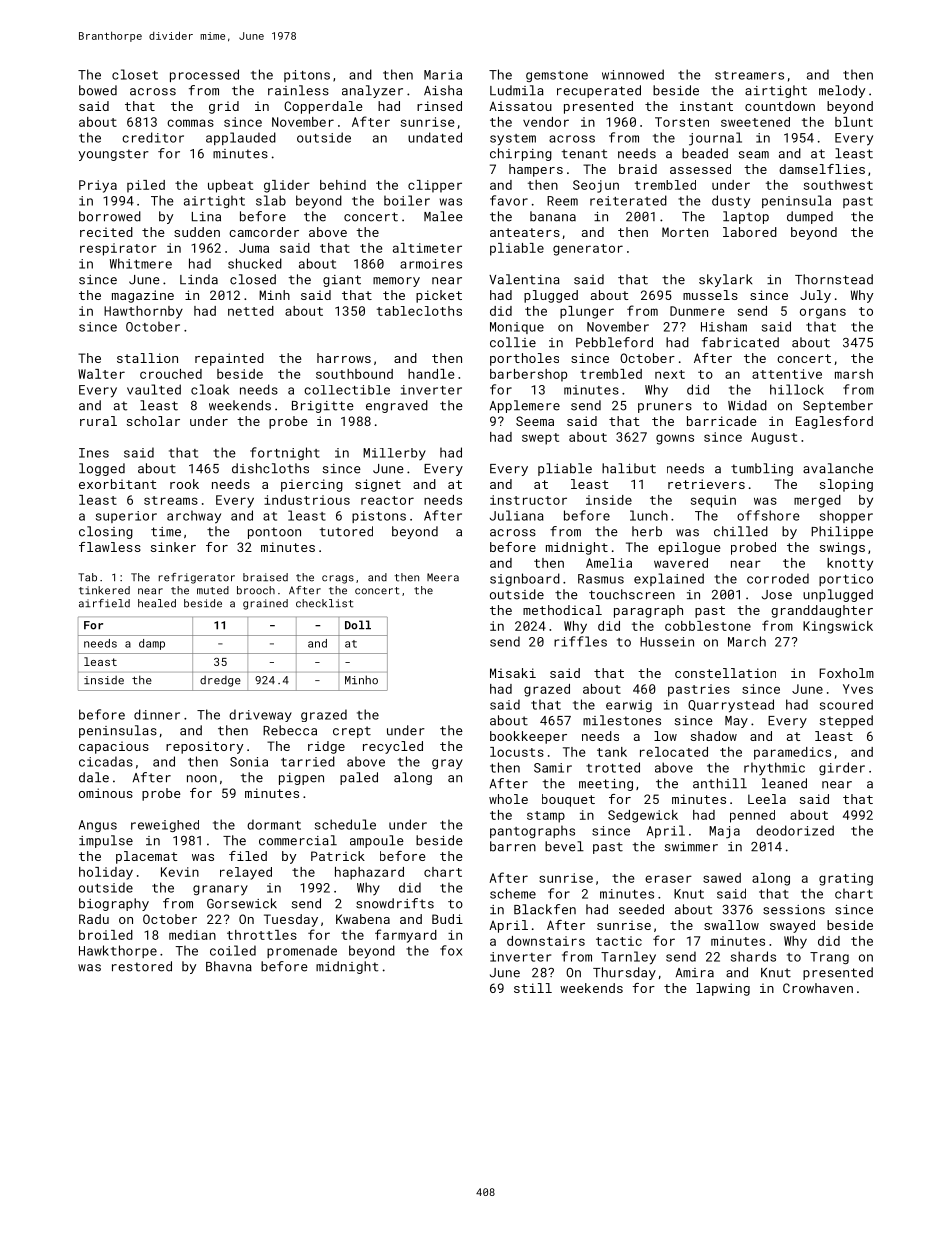 Image resolution: width=952 pixels, height=1233 pixels. Describe the element at coordinates (118, 484) in the screenshot. I see `exorbitant` at that location.
